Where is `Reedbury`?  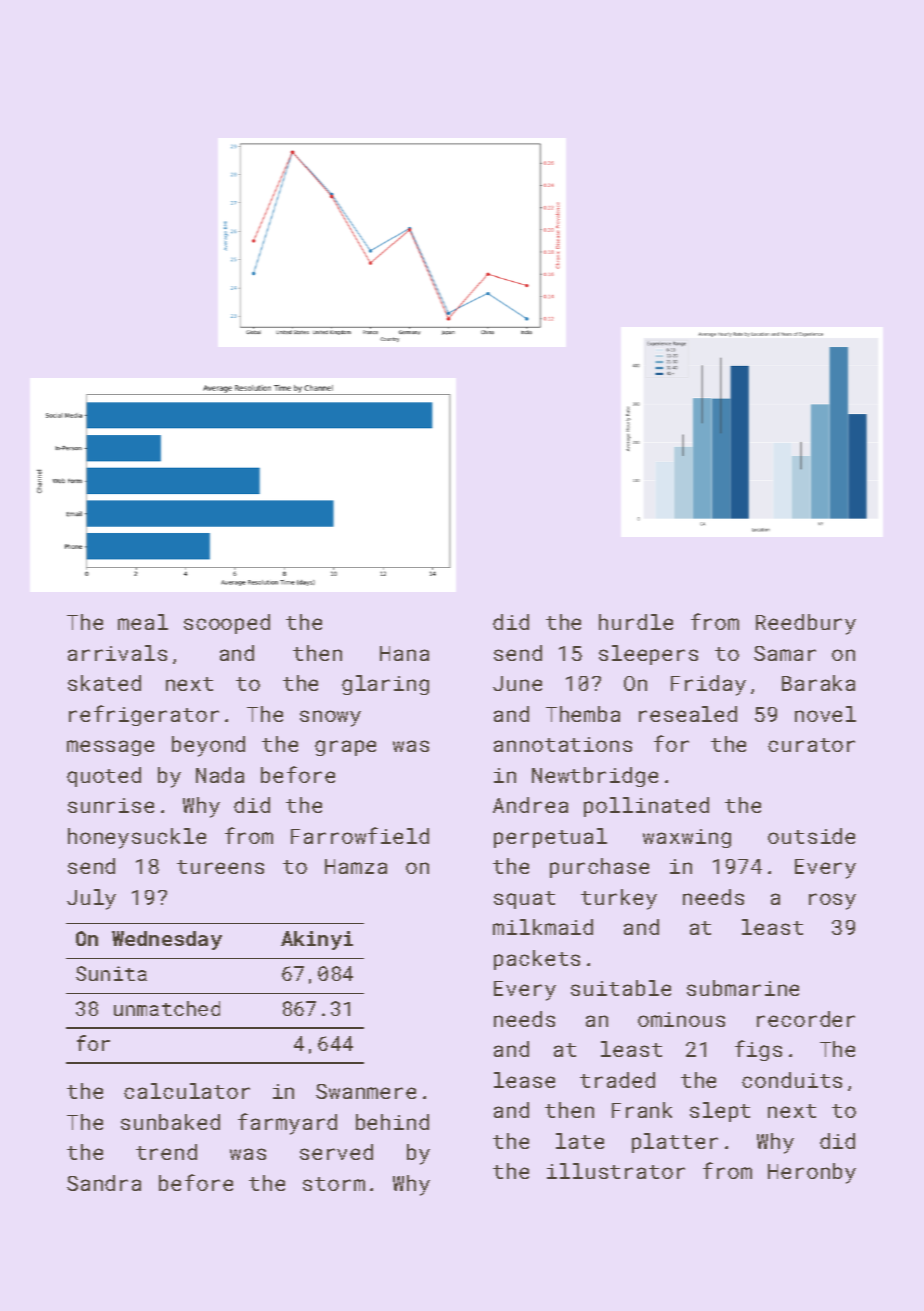
Reedbury is located at coordinates (806, 624).
